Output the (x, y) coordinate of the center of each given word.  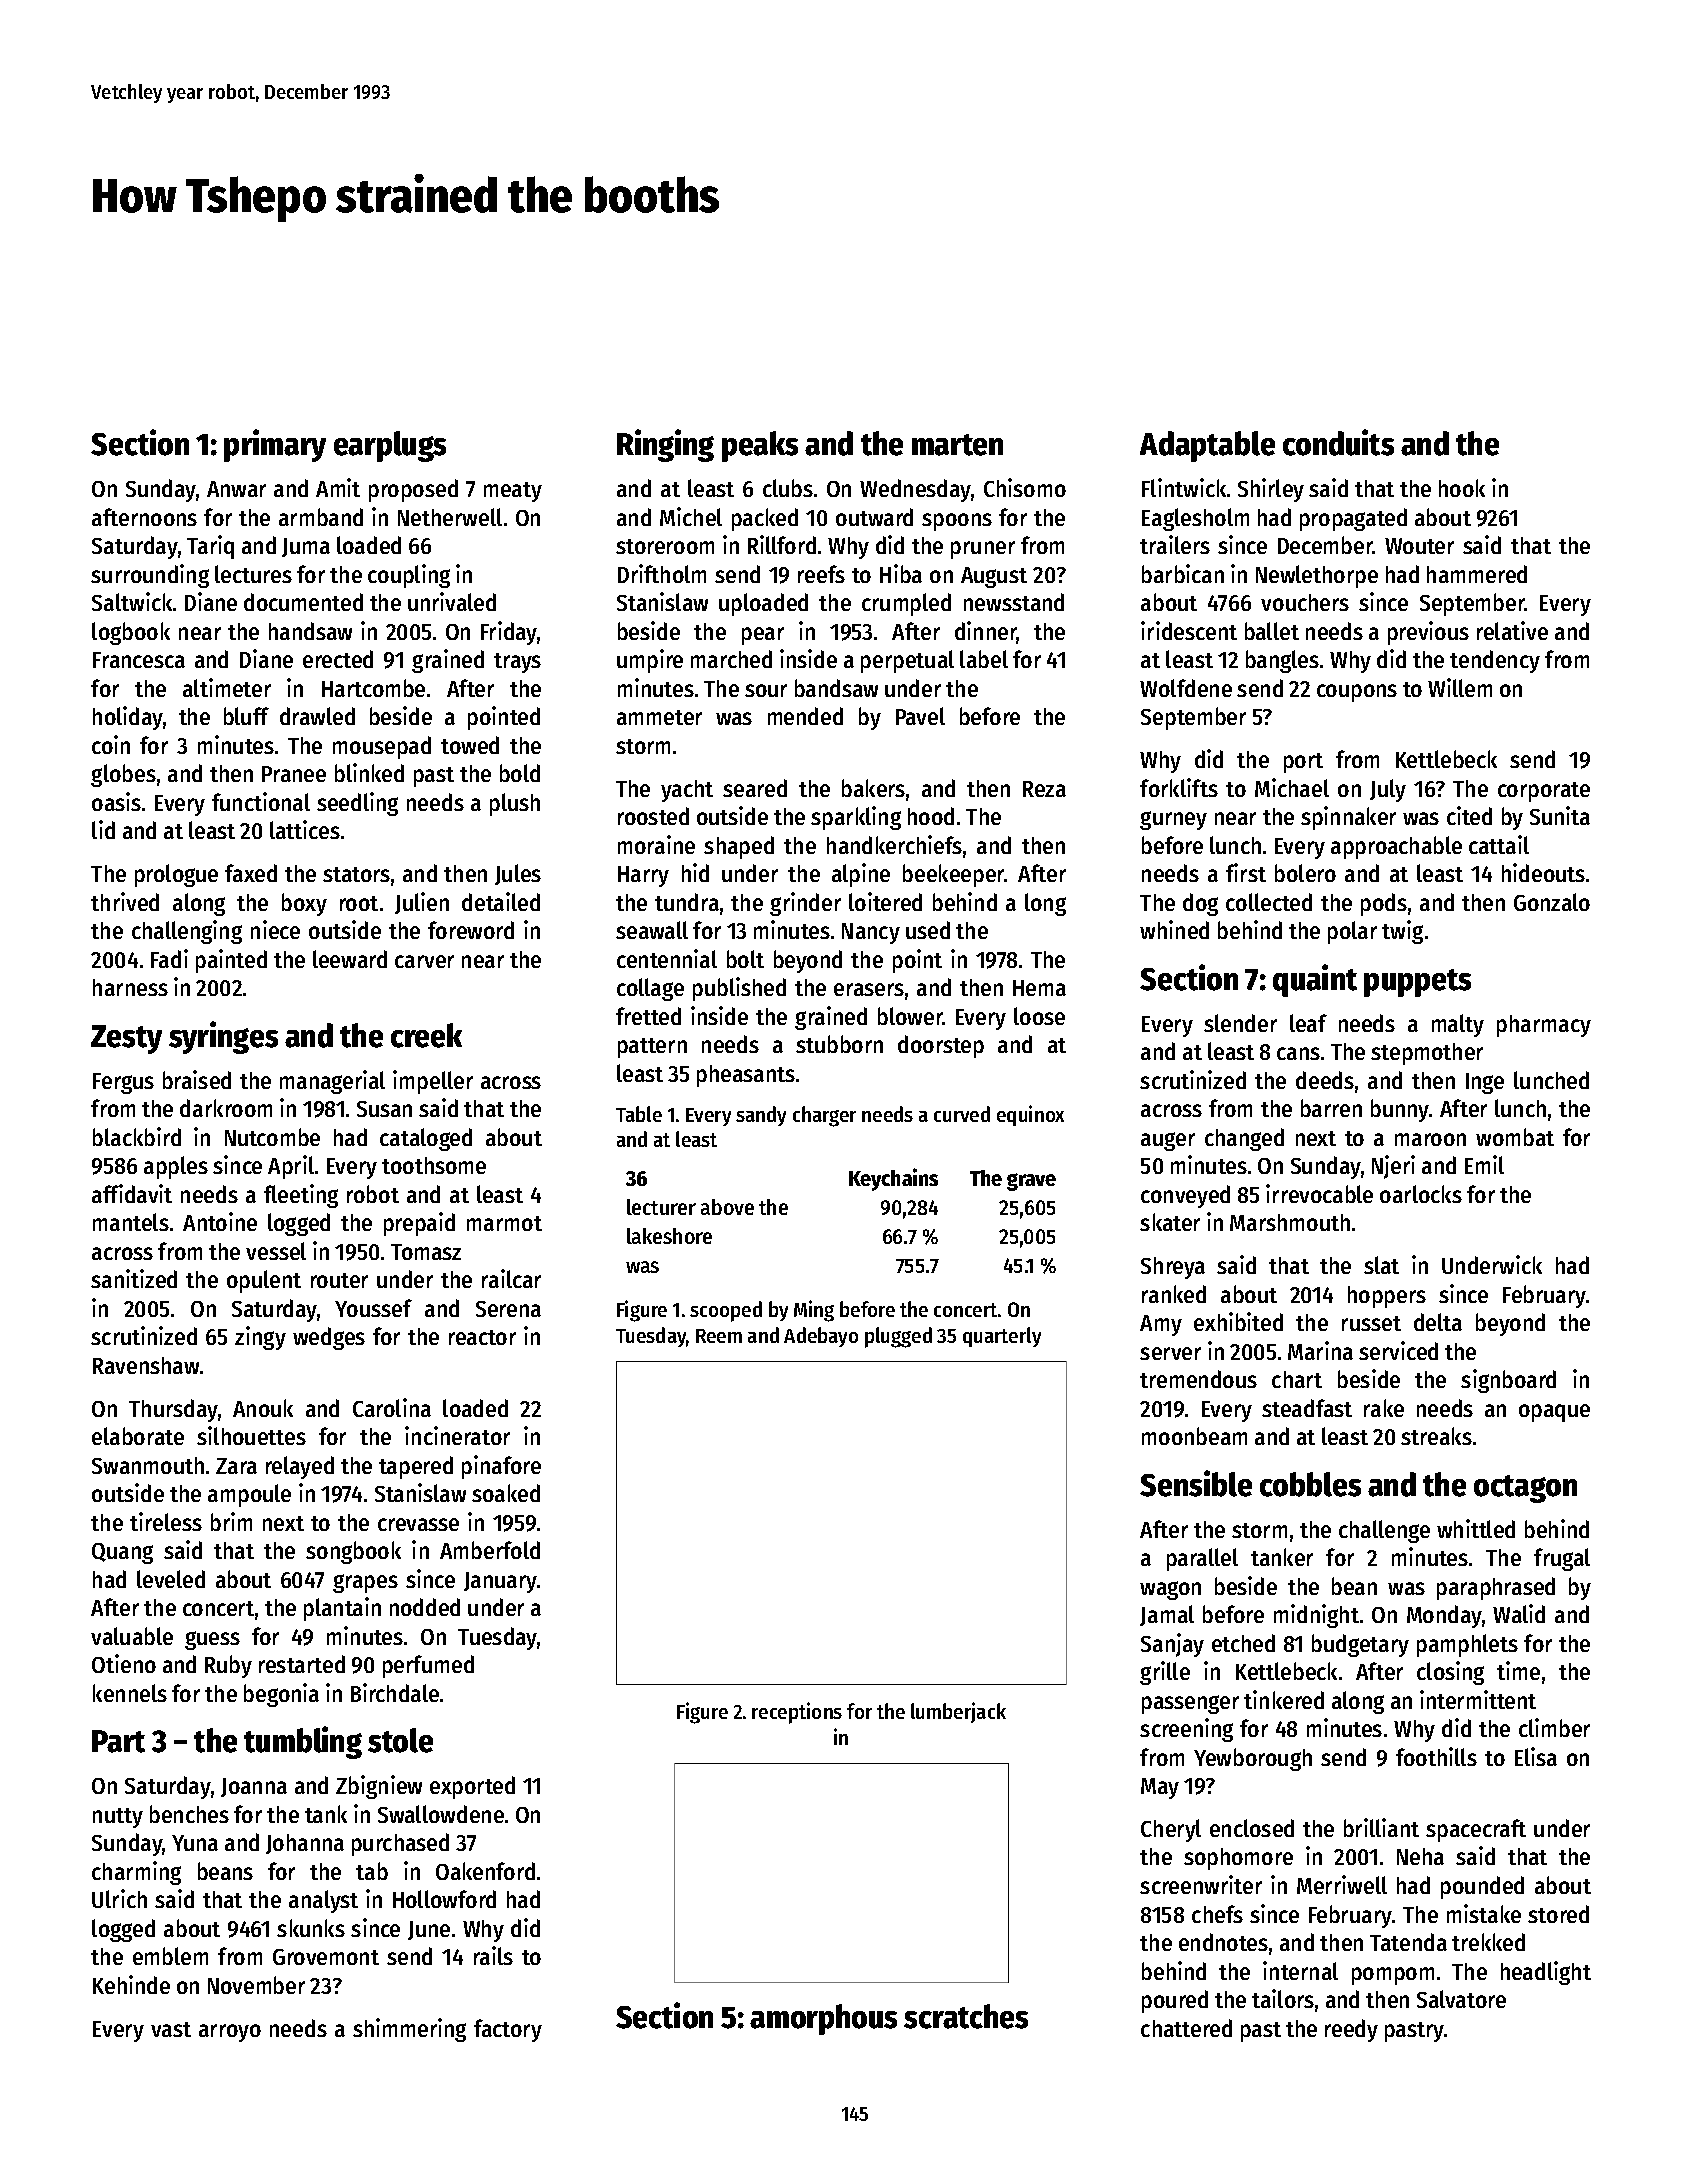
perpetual (907, 661)
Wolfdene (1186, 688)
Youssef (373, 1308)
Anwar (236, 489)
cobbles (1310, 1484)
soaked (506, 1493)
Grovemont (326, 1957)
